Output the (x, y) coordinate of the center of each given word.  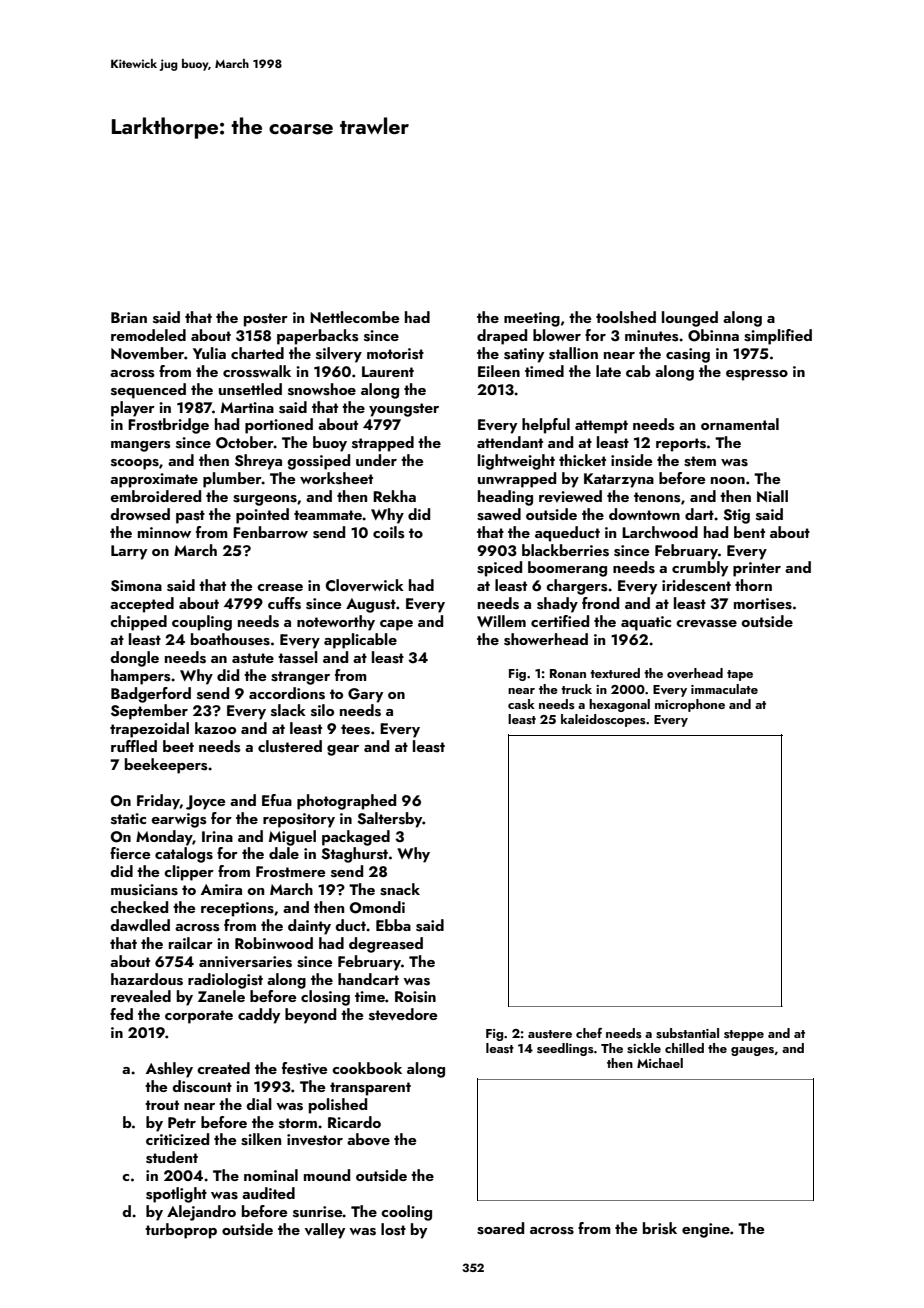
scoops (135, 464)
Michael (660, 1063)
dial (259, 1104)
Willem (501, 621)
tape (740, 675)
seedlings (565, 1049)
